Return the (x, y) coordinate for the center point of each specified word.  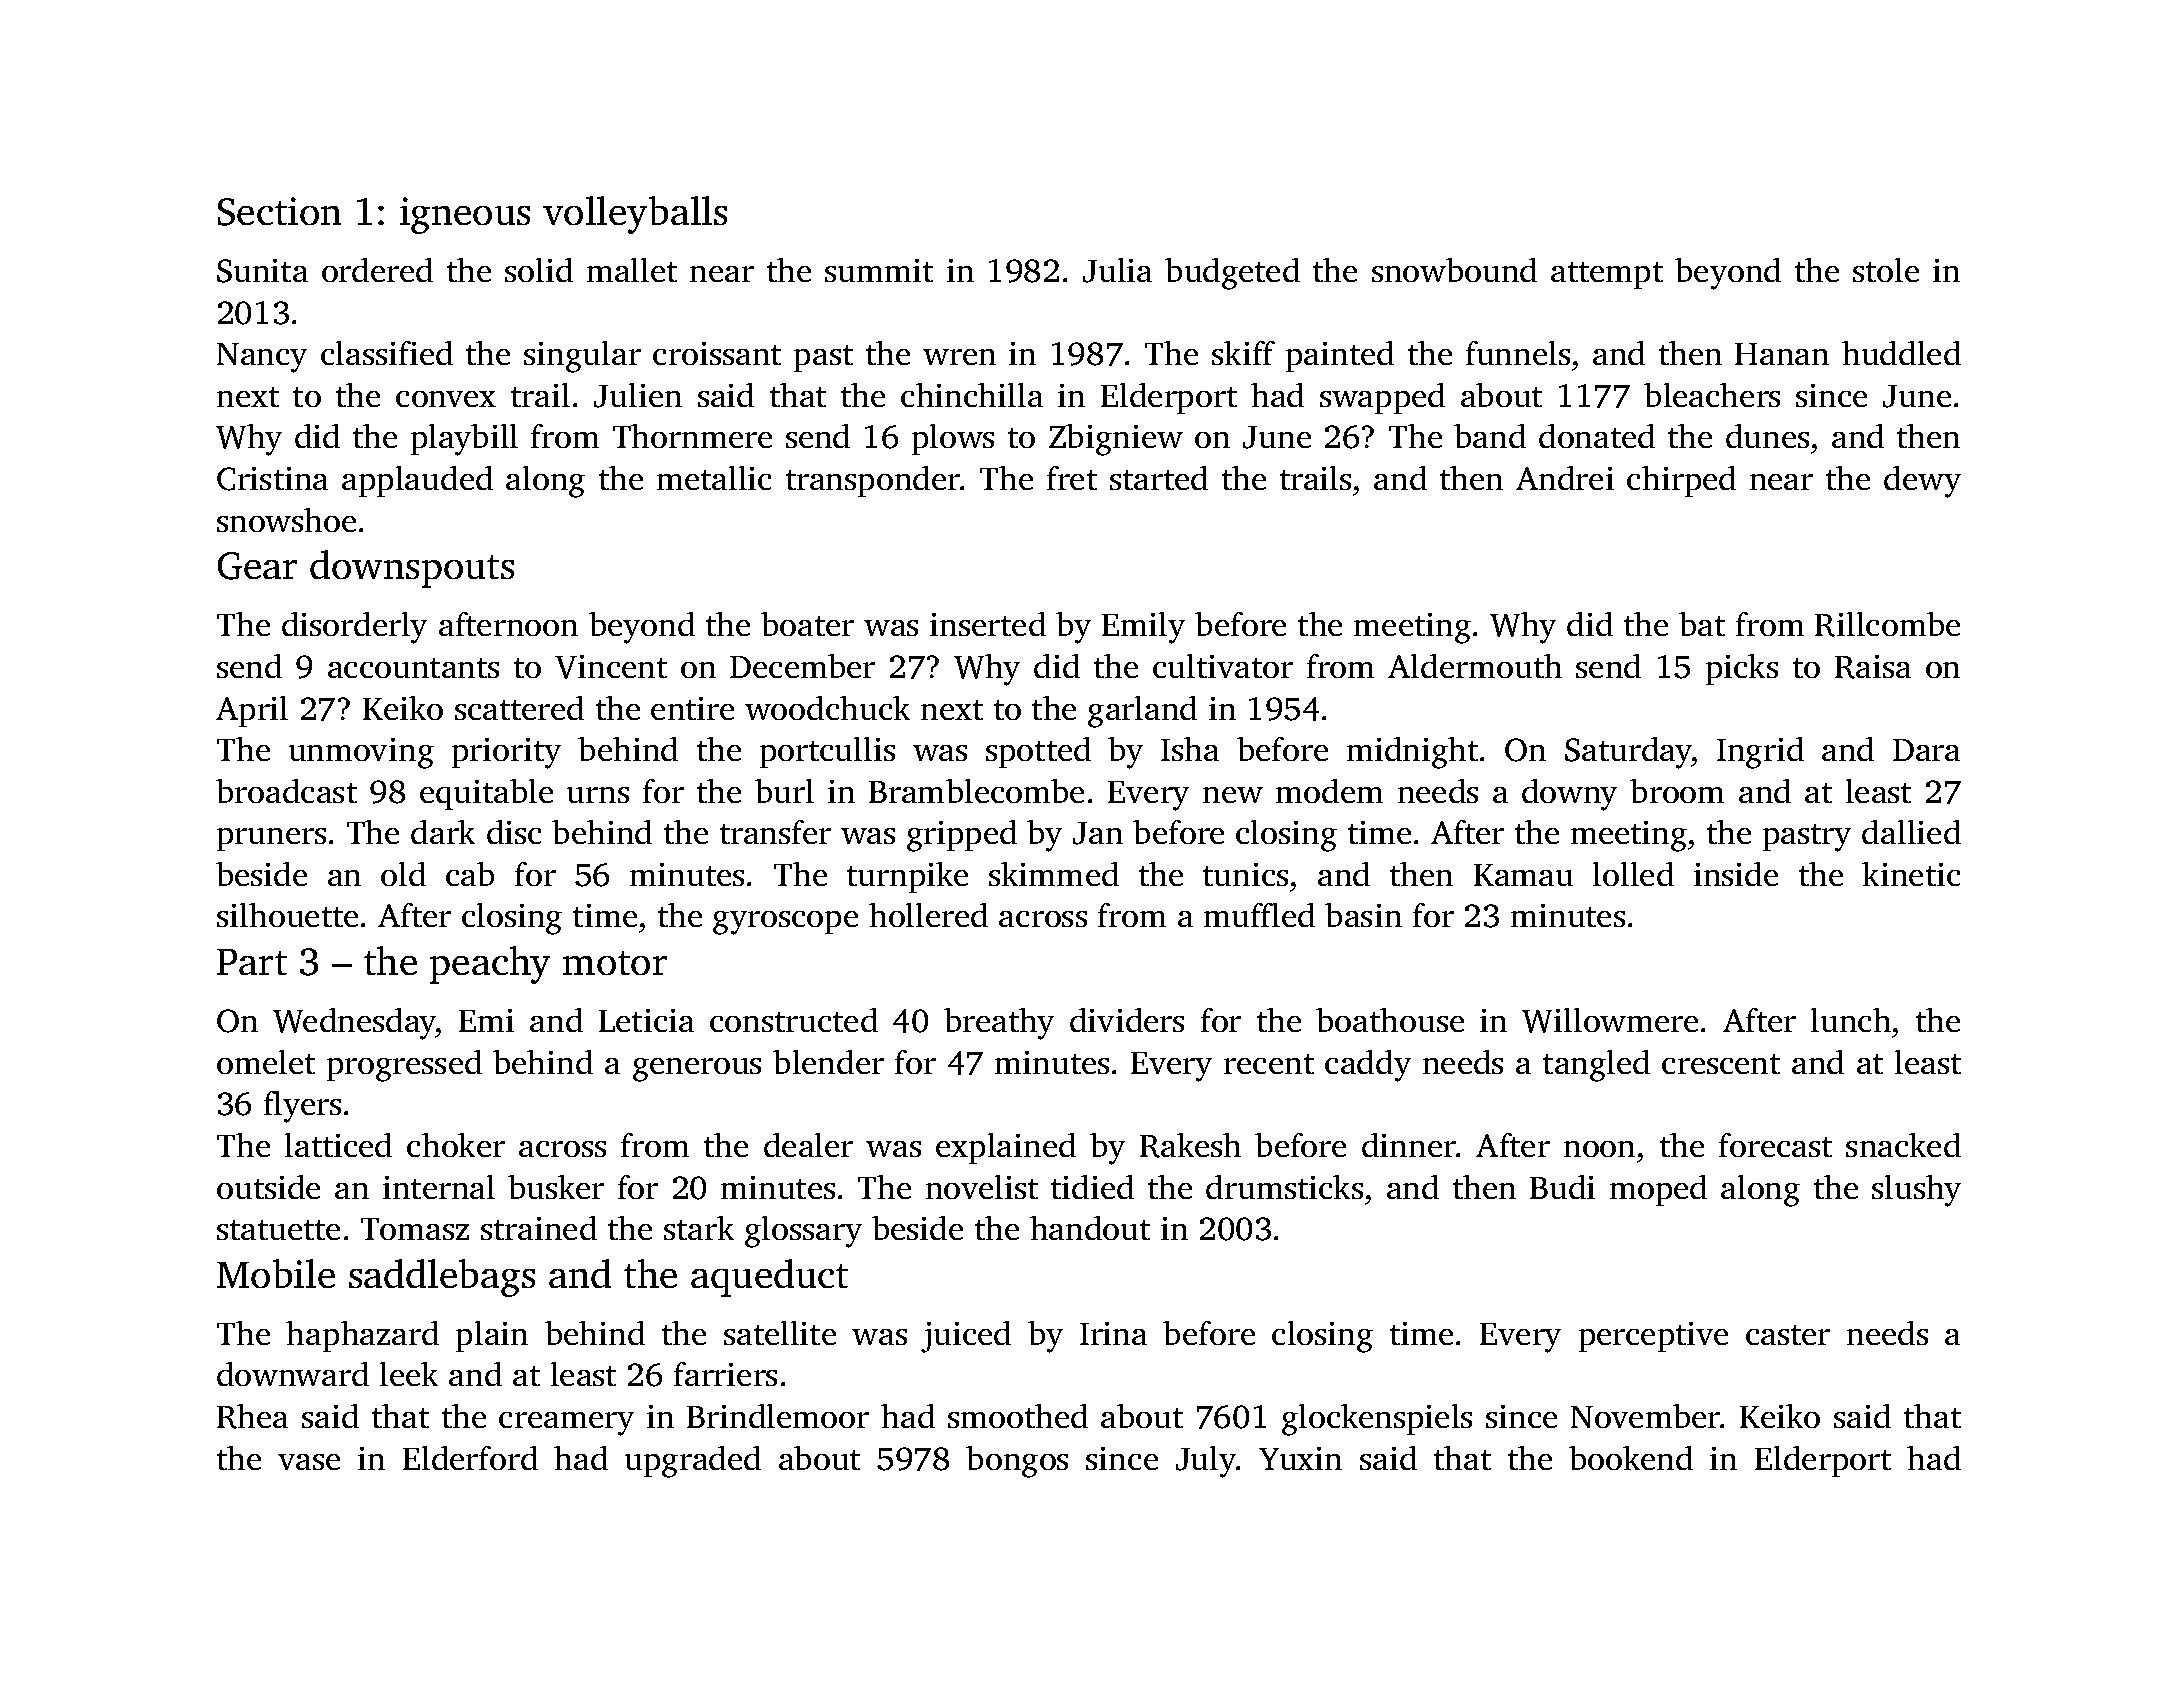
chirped (1681, 481)
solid (539, 270)
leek (409, 1374)
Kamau (1523, 875)
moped (1658, 1190)
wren (959, 357)
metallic (714, 478)
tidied (1092, 1187)
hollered (928, 915)
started (1159, 478)
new (1233, 795)
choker (456, 1145)
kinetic (1911, 874)
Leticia (646, 1020)
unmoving (361, 753)
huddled (1901, 353)
